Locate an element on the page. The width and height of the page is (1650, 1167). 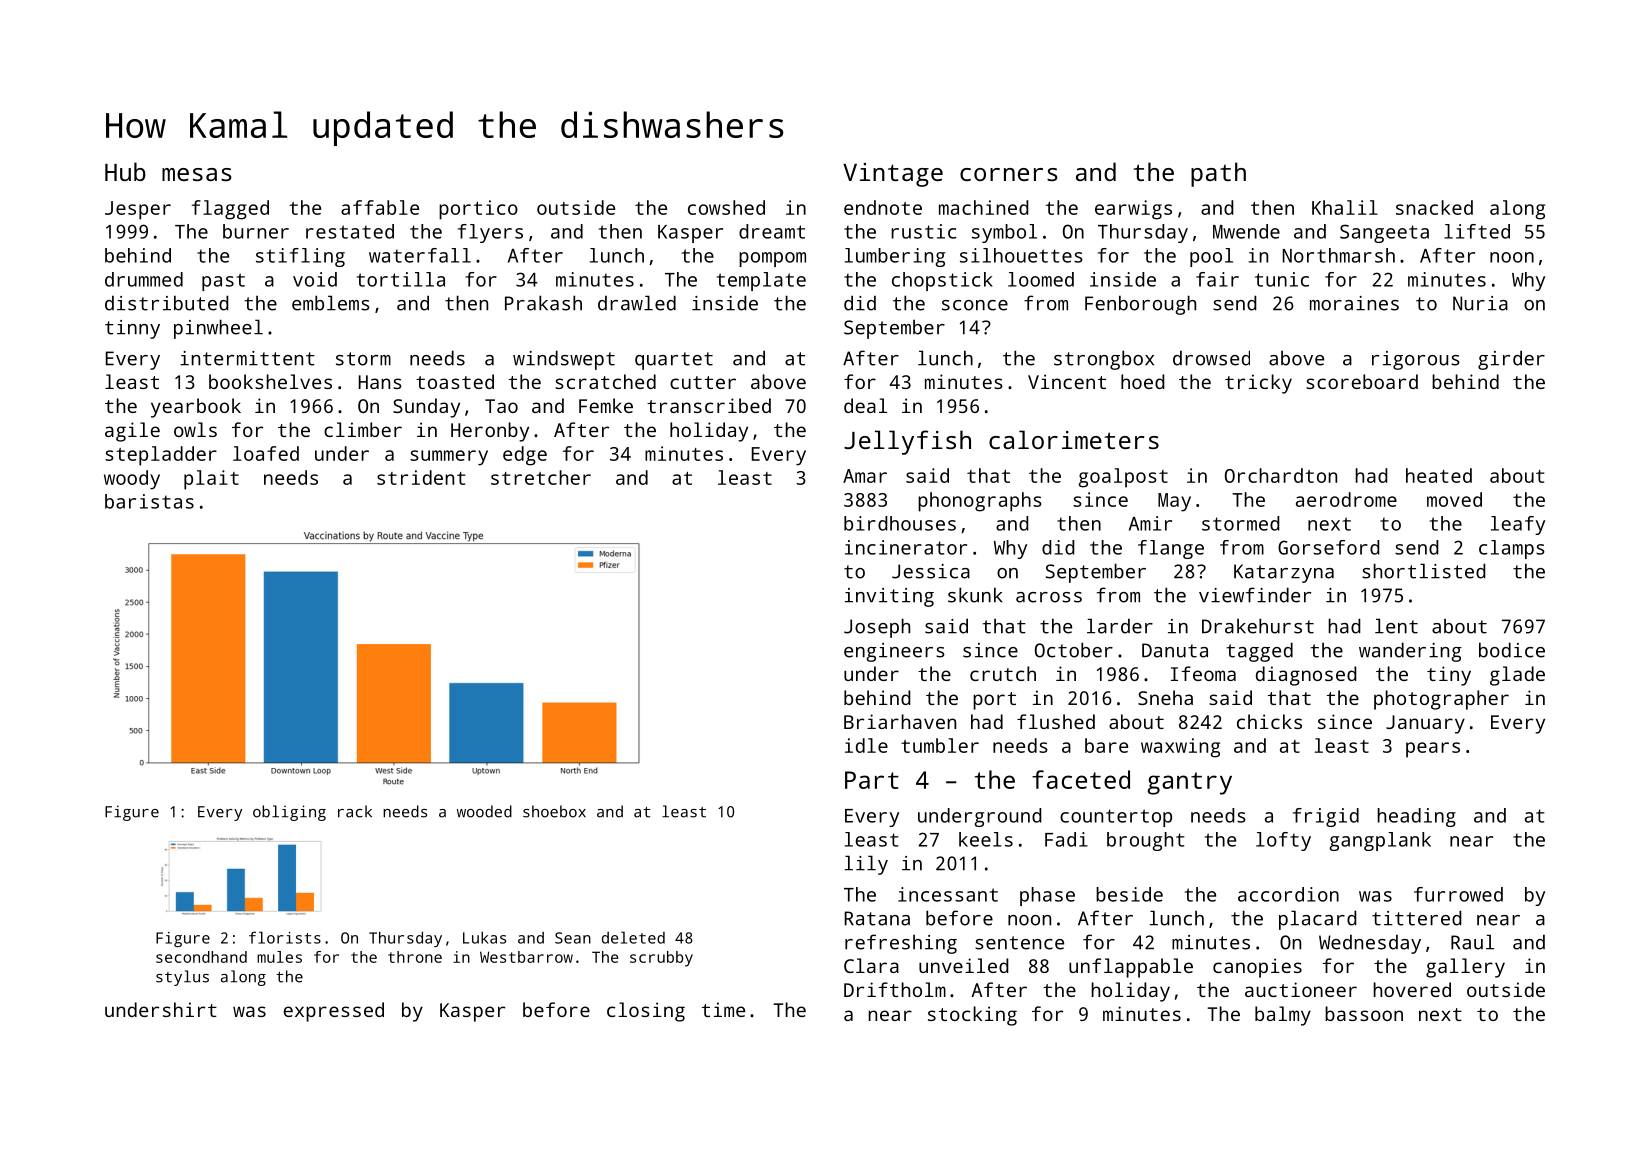
baristas is located at coordinates (149, 501).
